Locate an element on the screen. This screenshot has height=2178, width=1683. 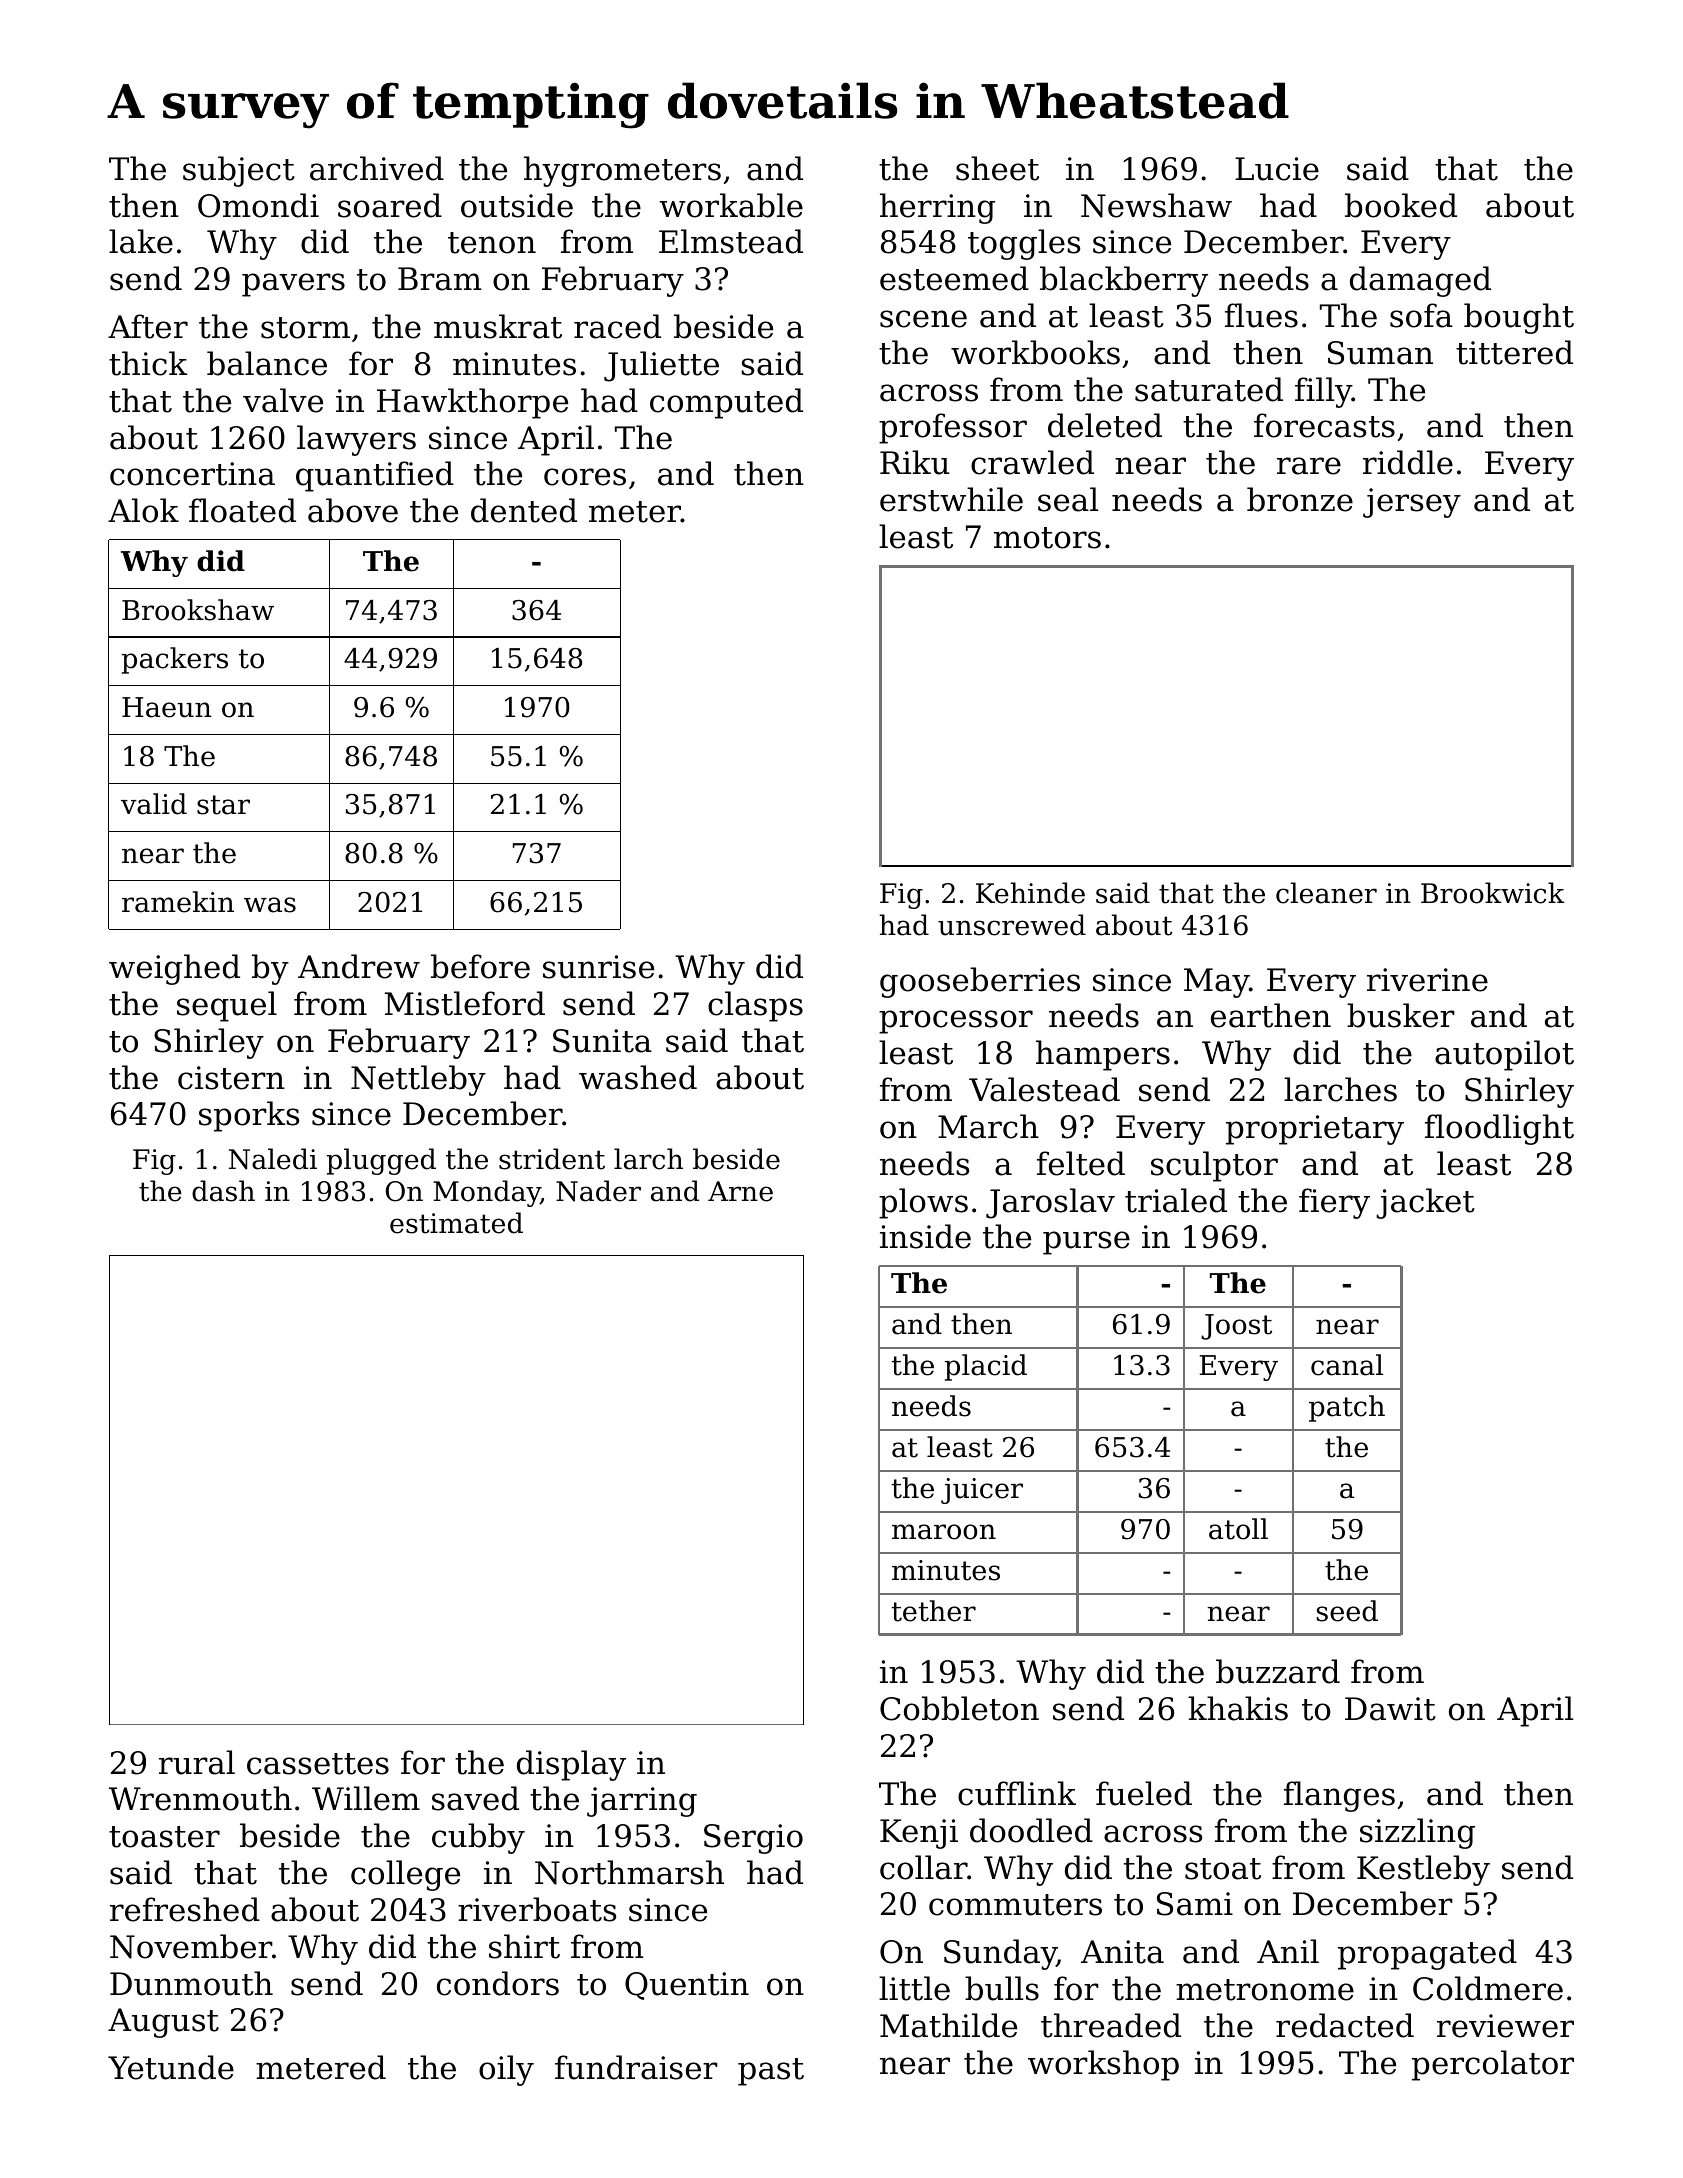
Yetunde is located at coordinates (171, 2067).
